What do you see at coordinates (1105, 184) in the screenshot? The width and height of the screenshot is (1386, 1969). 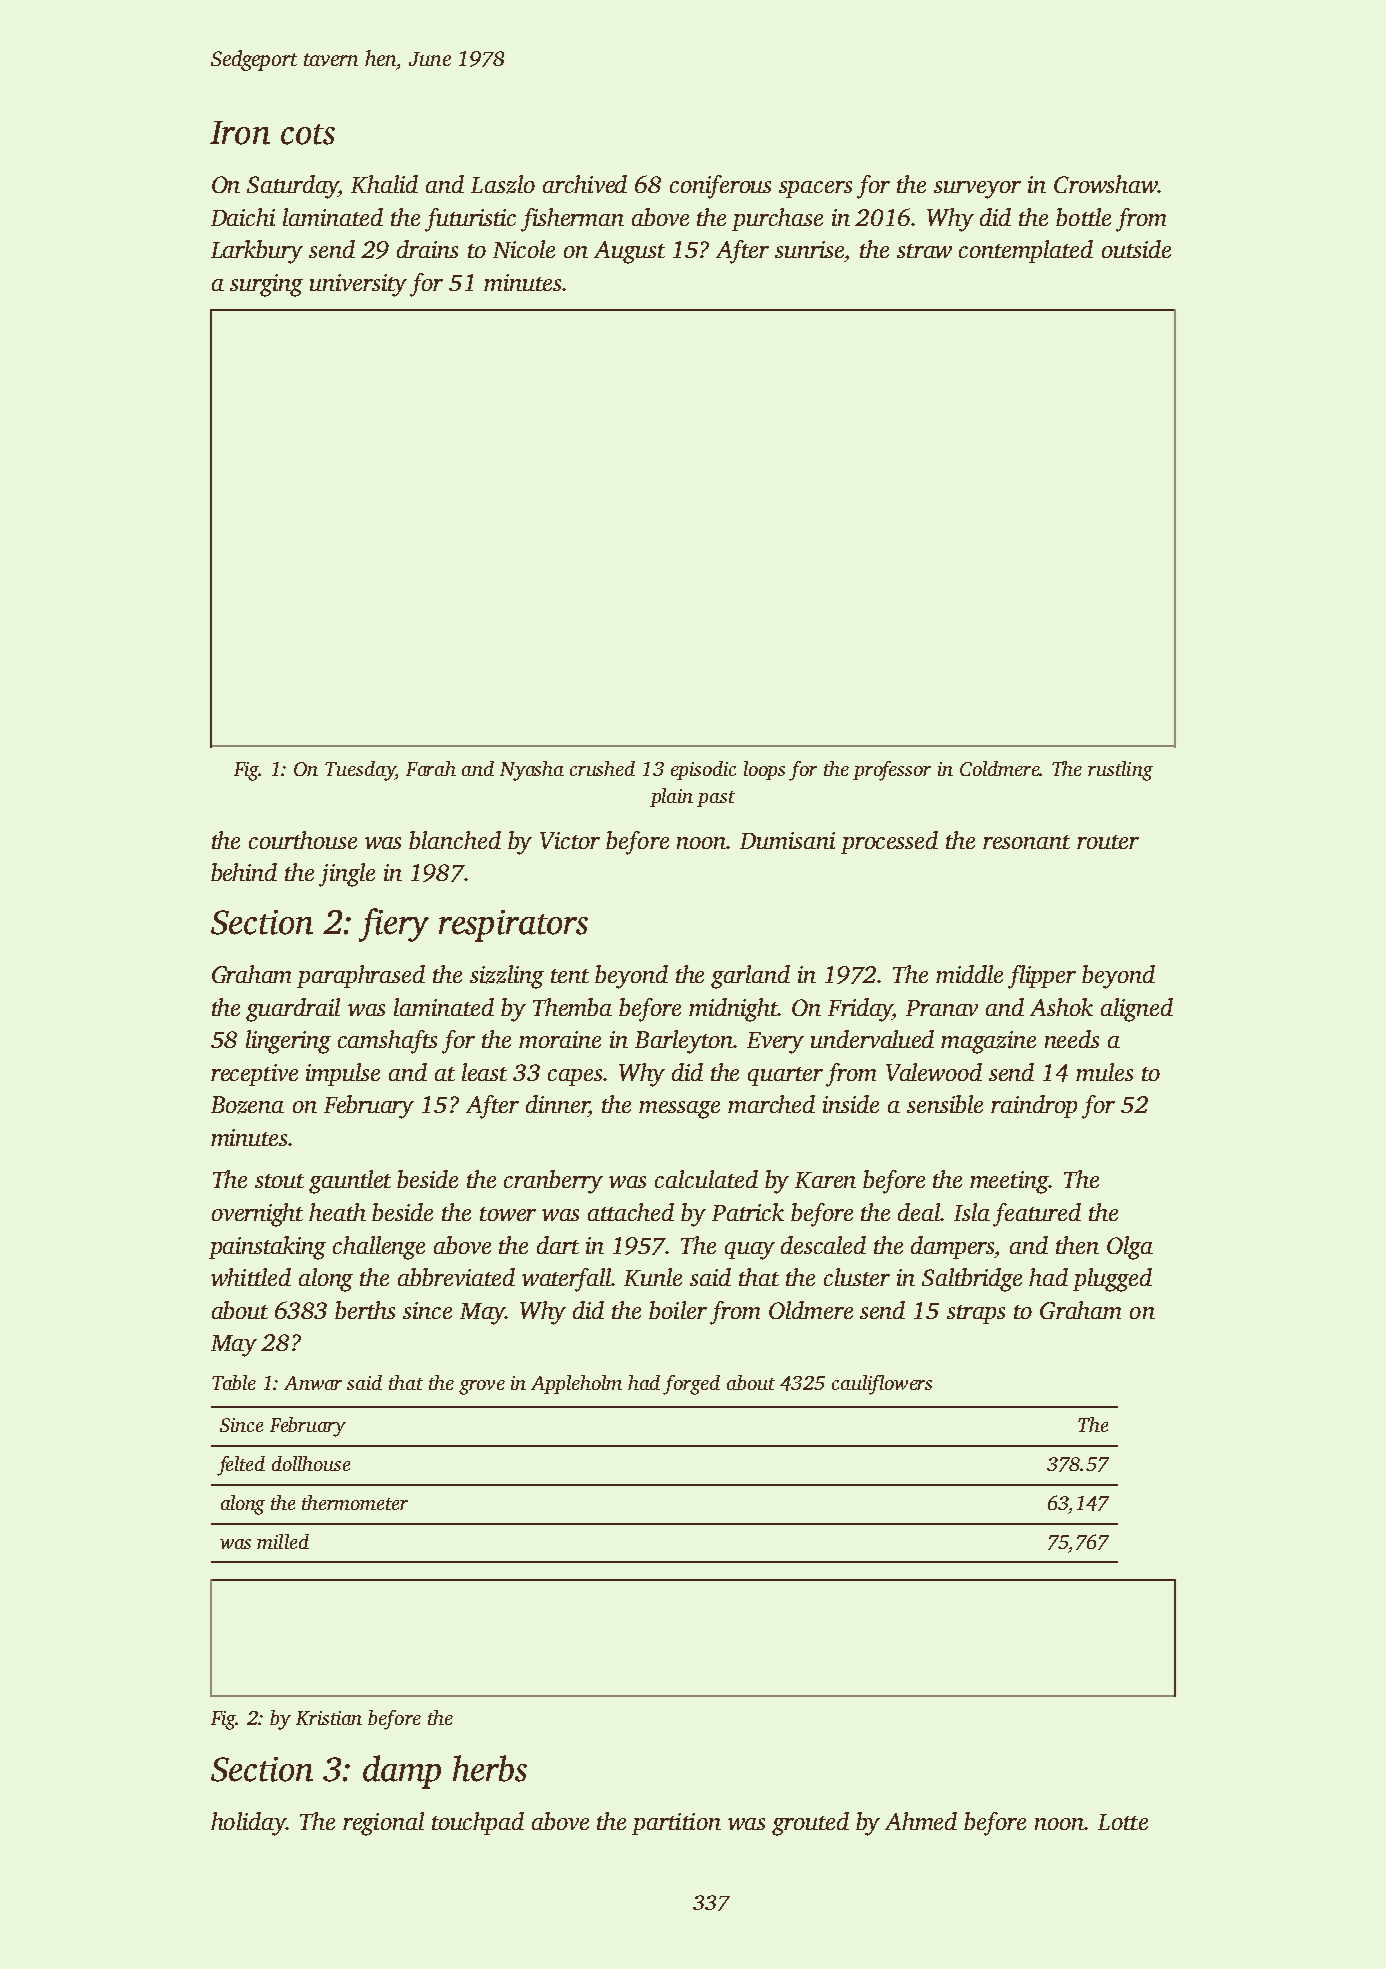 I see `Crowshaw` at bounding box center [1105, 184].
